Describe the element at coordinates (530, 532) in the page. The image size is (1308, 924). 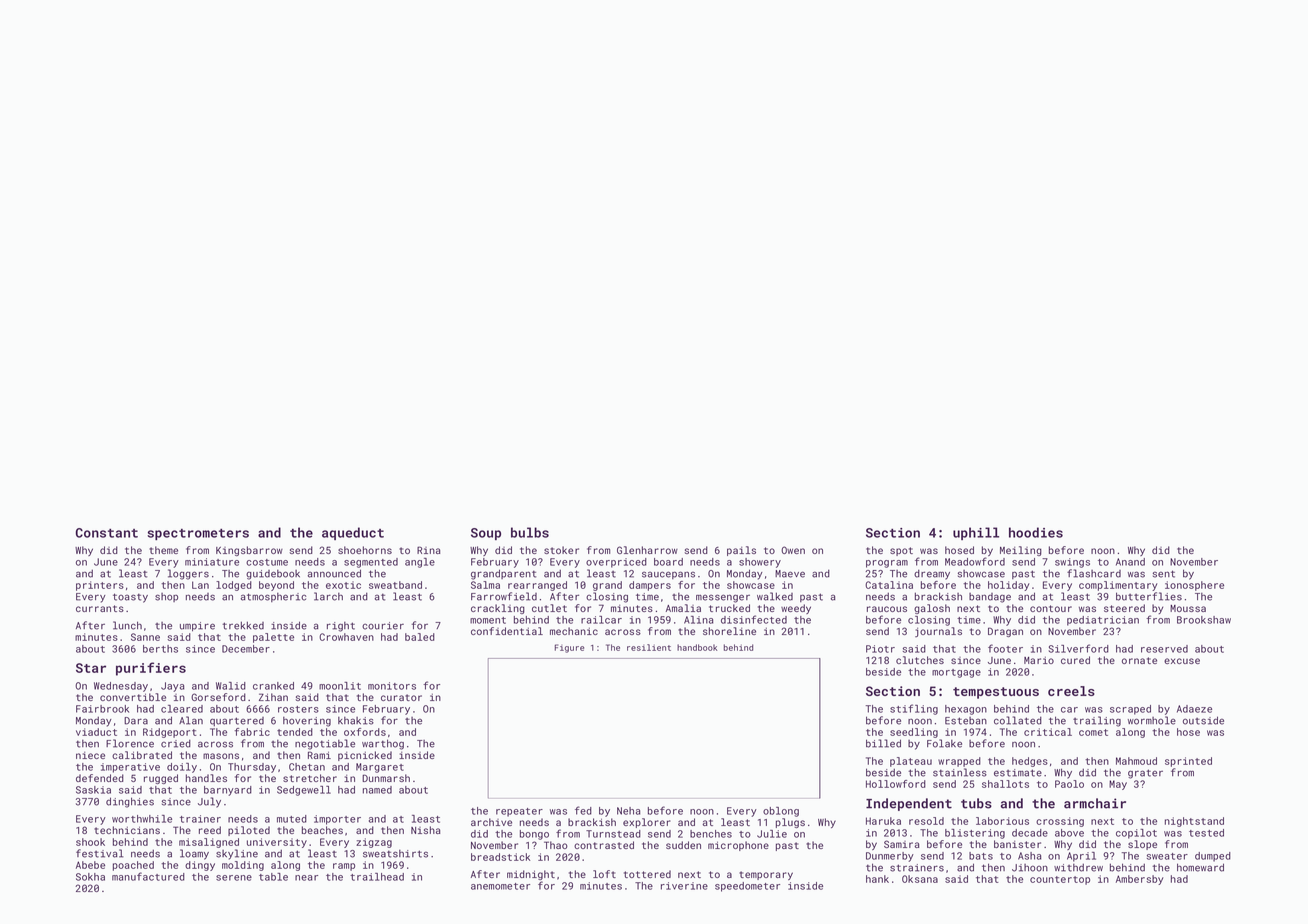
I see `bulbs` at that location.
